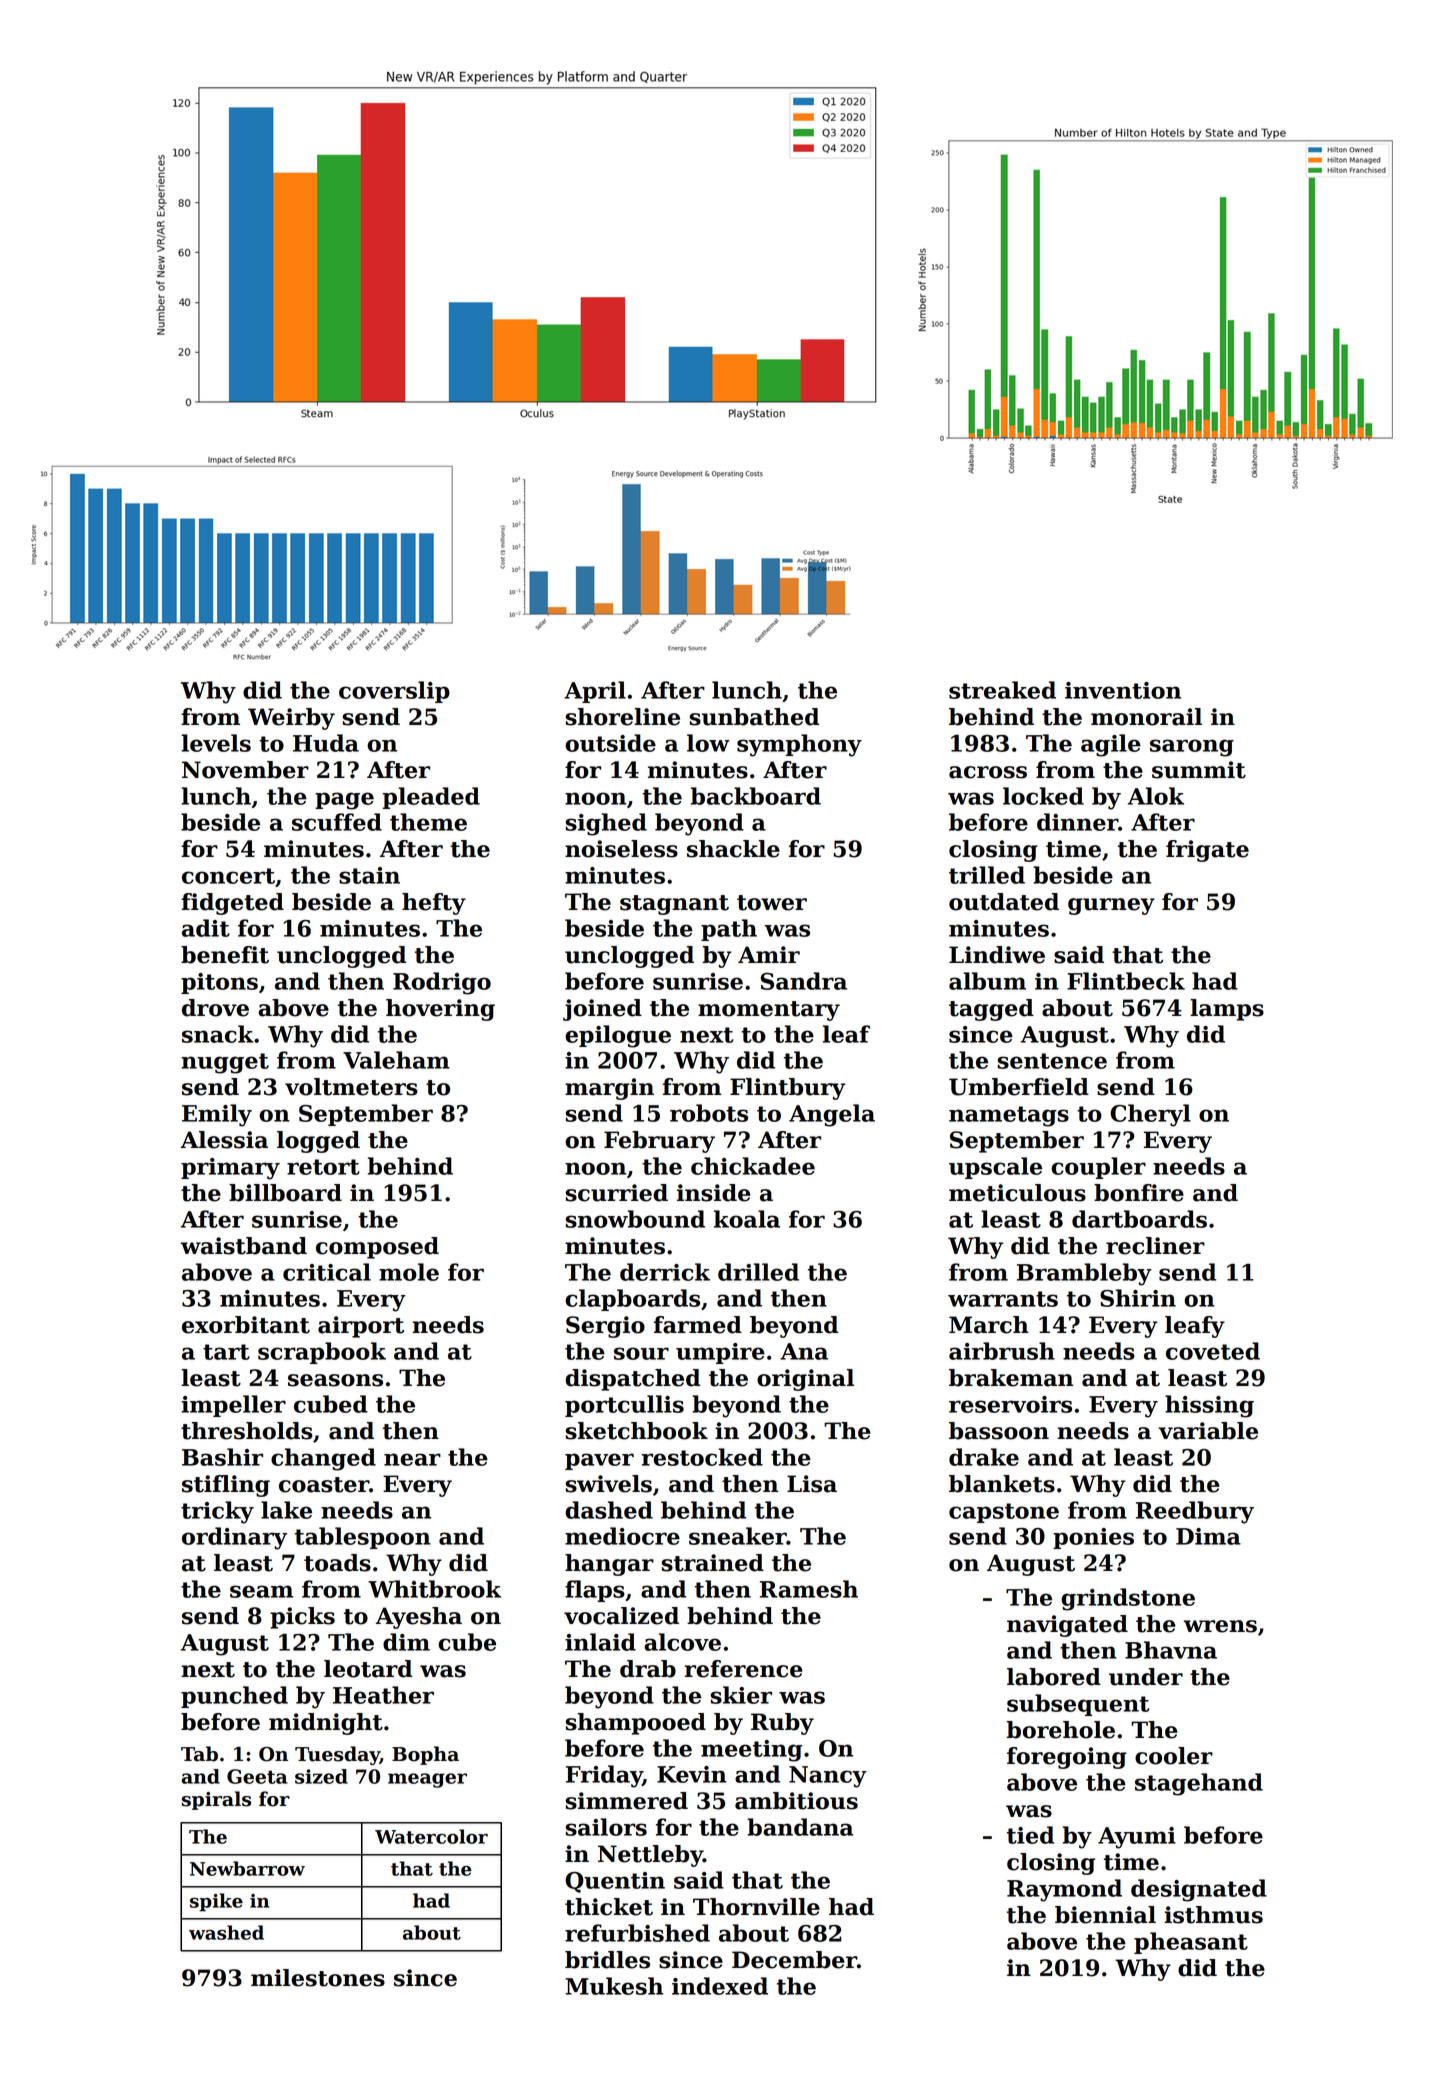  What do you see at coordinates (226, 1932) in the screenshot?
I see `washed` at bounding box center [226, 1932].
